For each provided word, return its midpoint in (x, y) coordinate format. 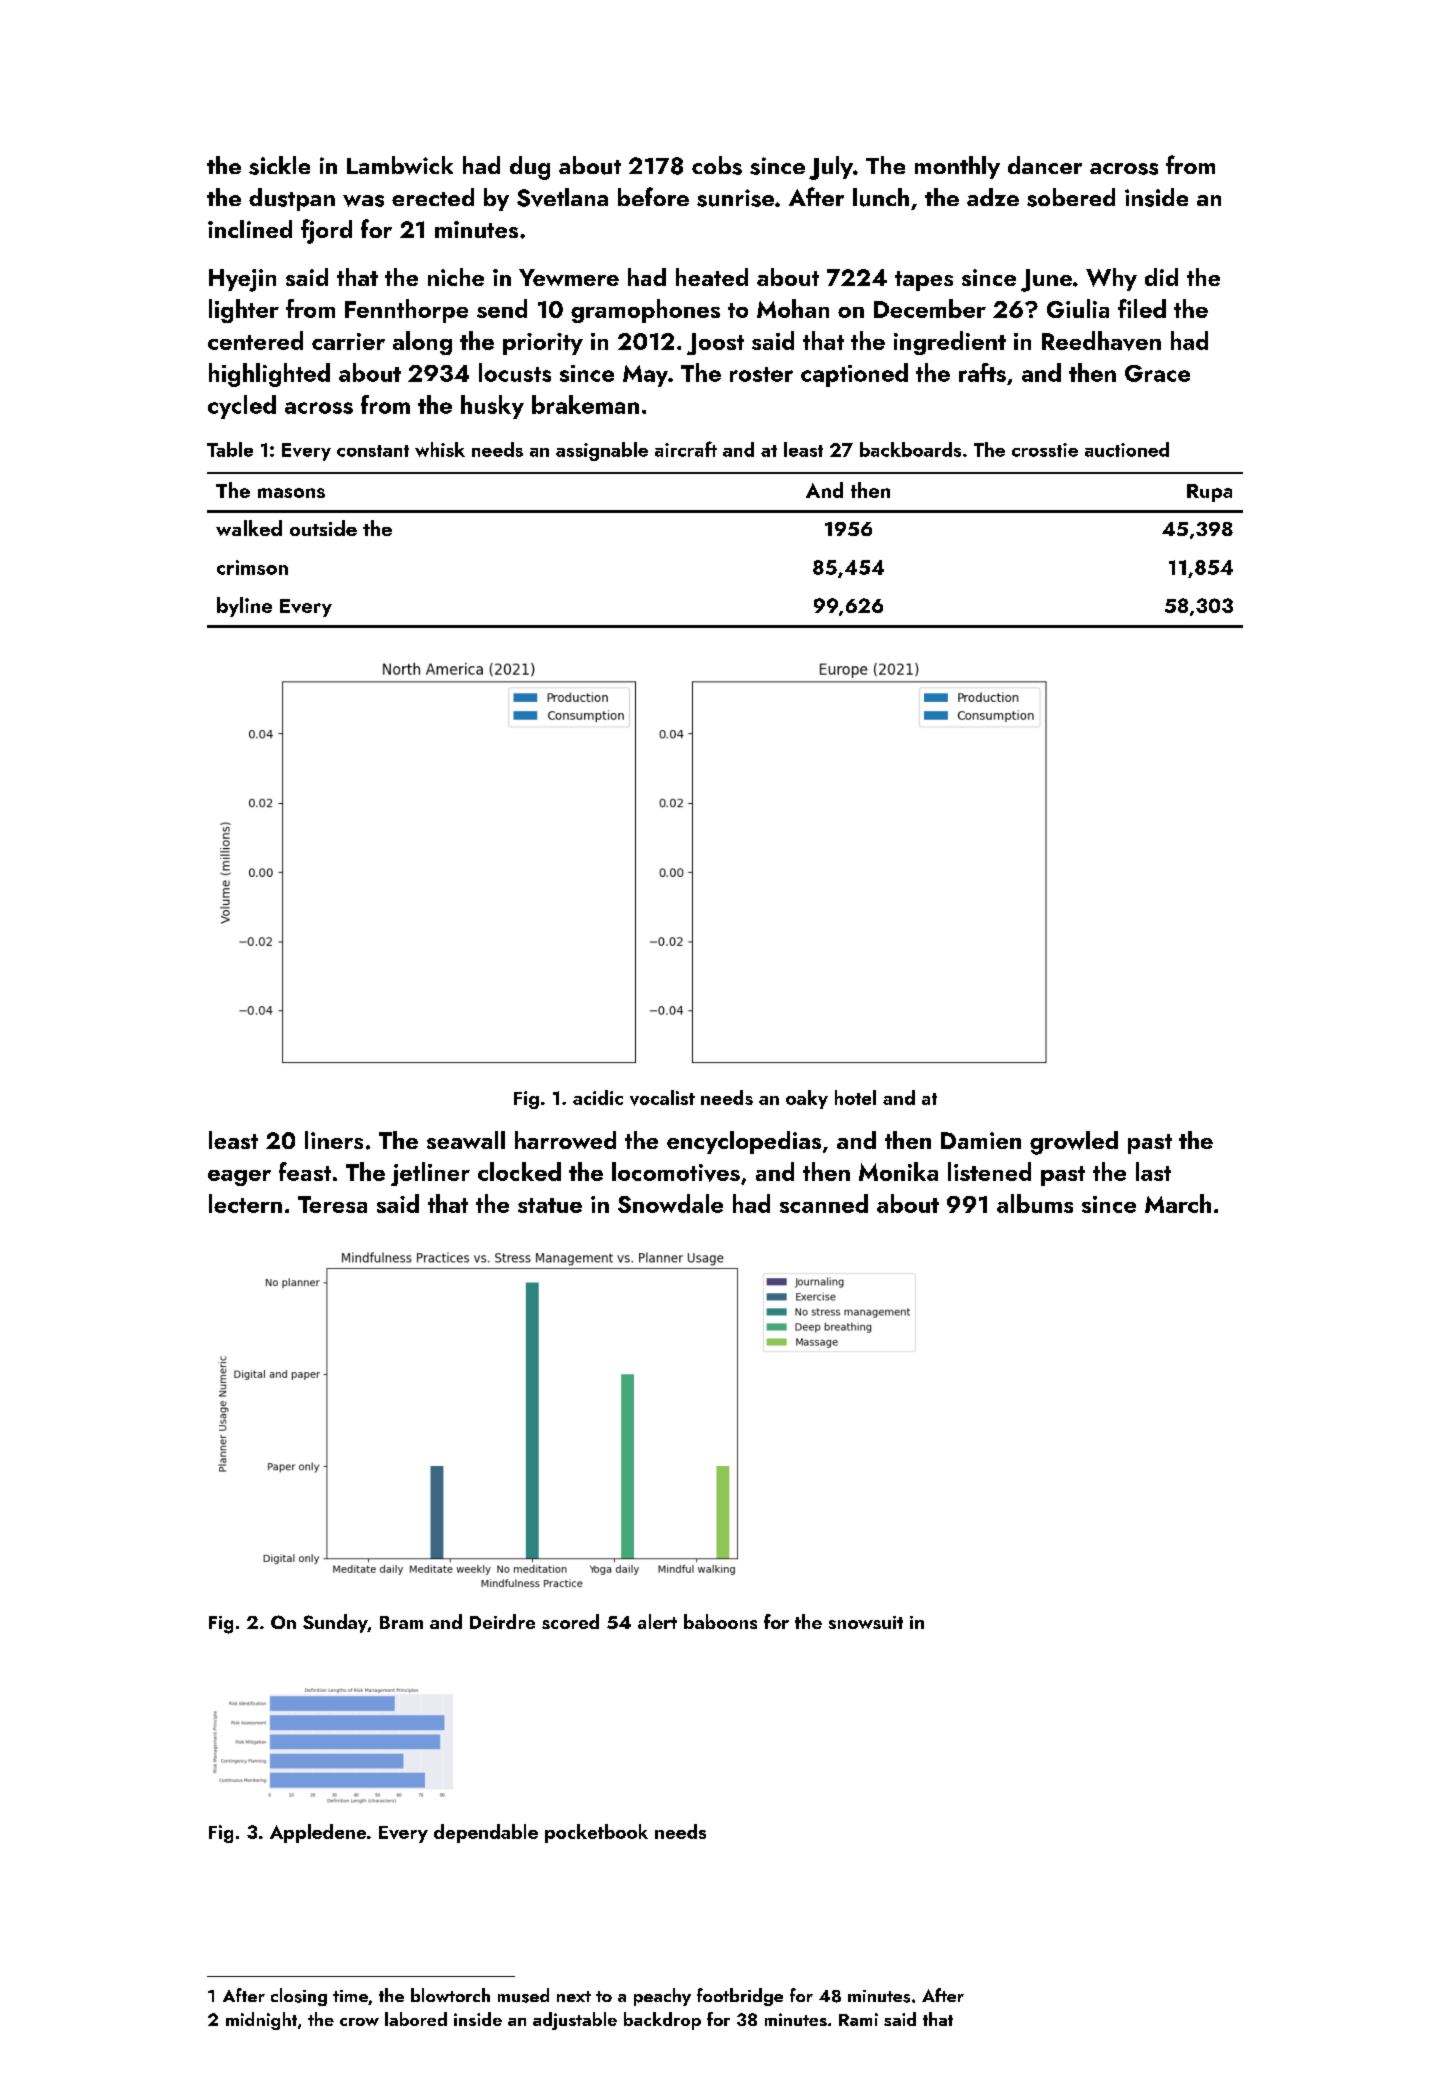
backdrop (662, 2021)
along (422, 343)
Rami (858, 2019)
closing (299, 1997)
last (1153, 1171)
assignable (602, 451)
